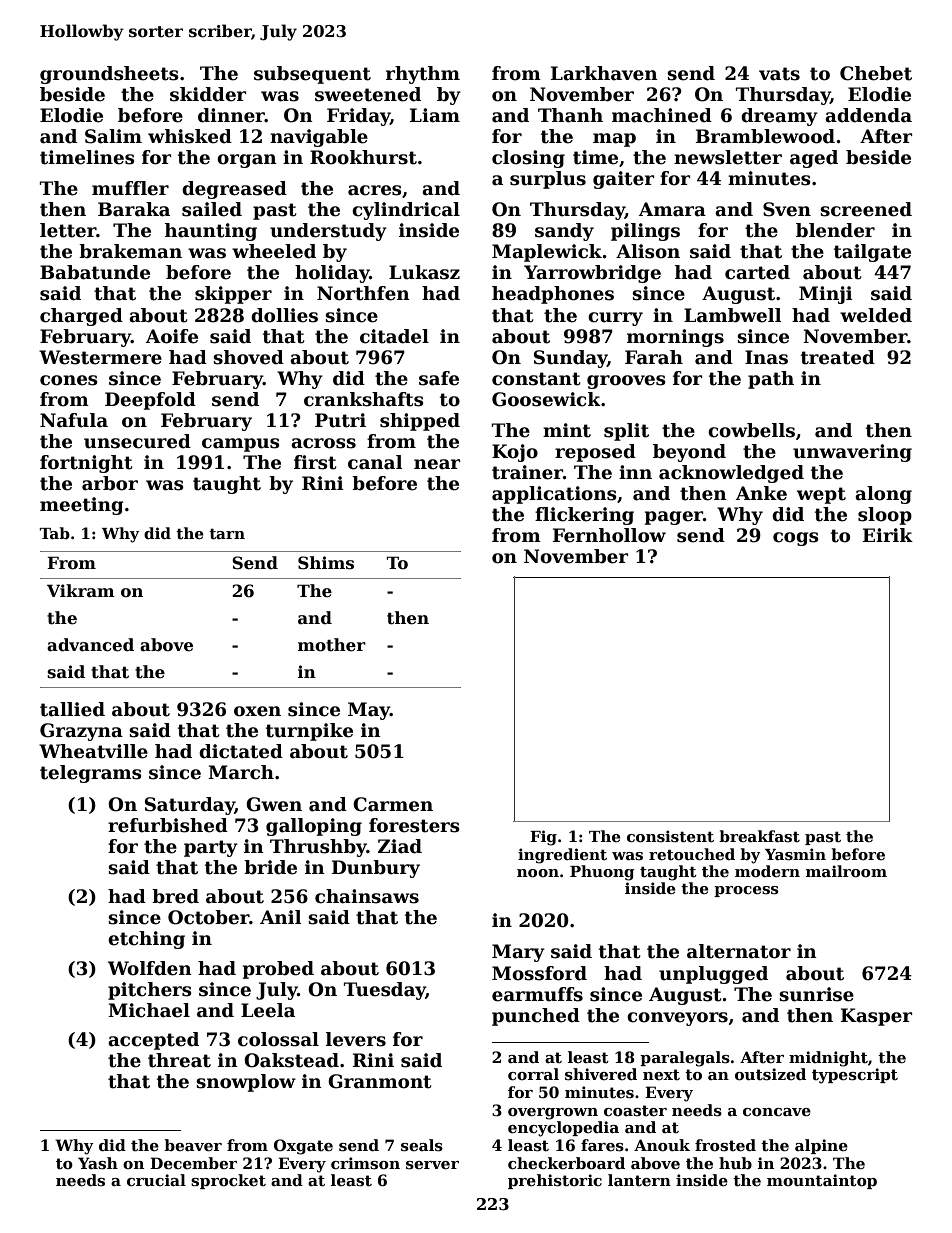 Image resolution: width=952 pixels, height=1233 pixels. I want to click on groundsheets, so click(109, 75).
